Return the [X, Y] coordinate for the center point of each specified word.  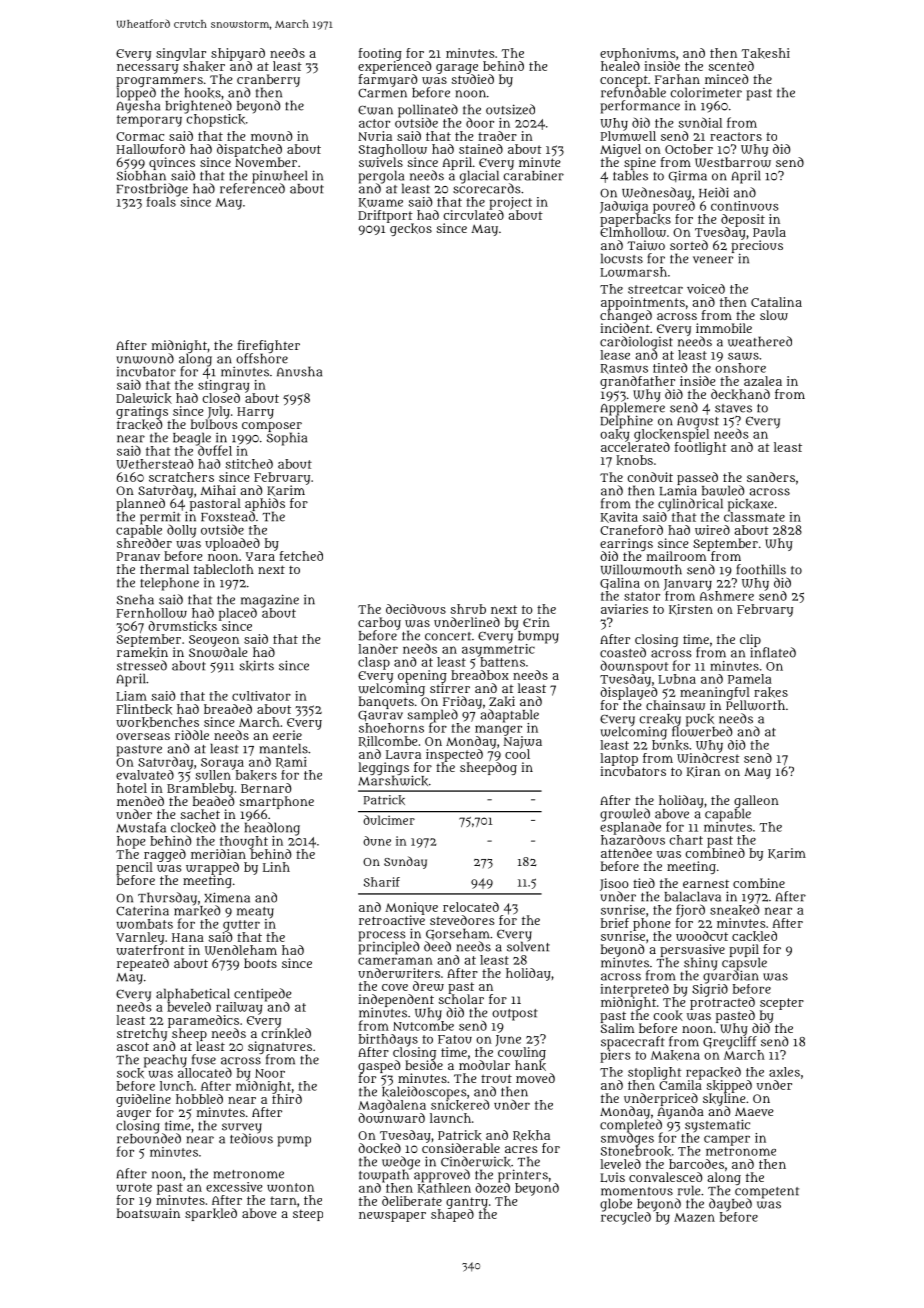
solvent [528, 947]
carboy [379, 623]
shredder [144, 543]
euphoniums [637, 54]
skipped [729, 1086]
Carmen [382, 93]
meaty [255, 913]
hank [530, 1065]
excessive [234, 1187]
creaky [660, 720]
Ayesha [138, 107]
